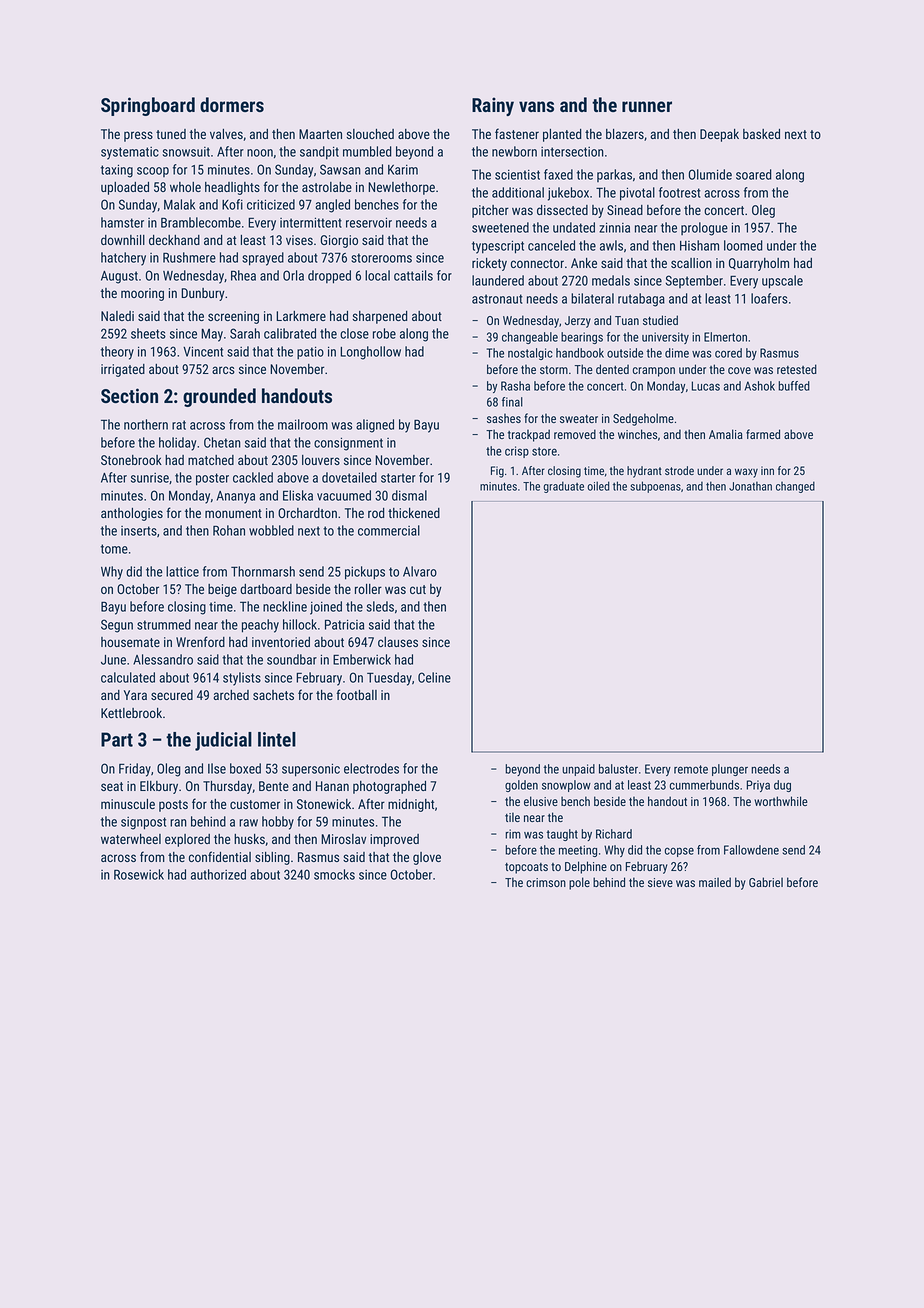 The width and height of the document is (924, 1308). Describe the element at coordinates (637, 434) in the document. I see `winches` at that location.
